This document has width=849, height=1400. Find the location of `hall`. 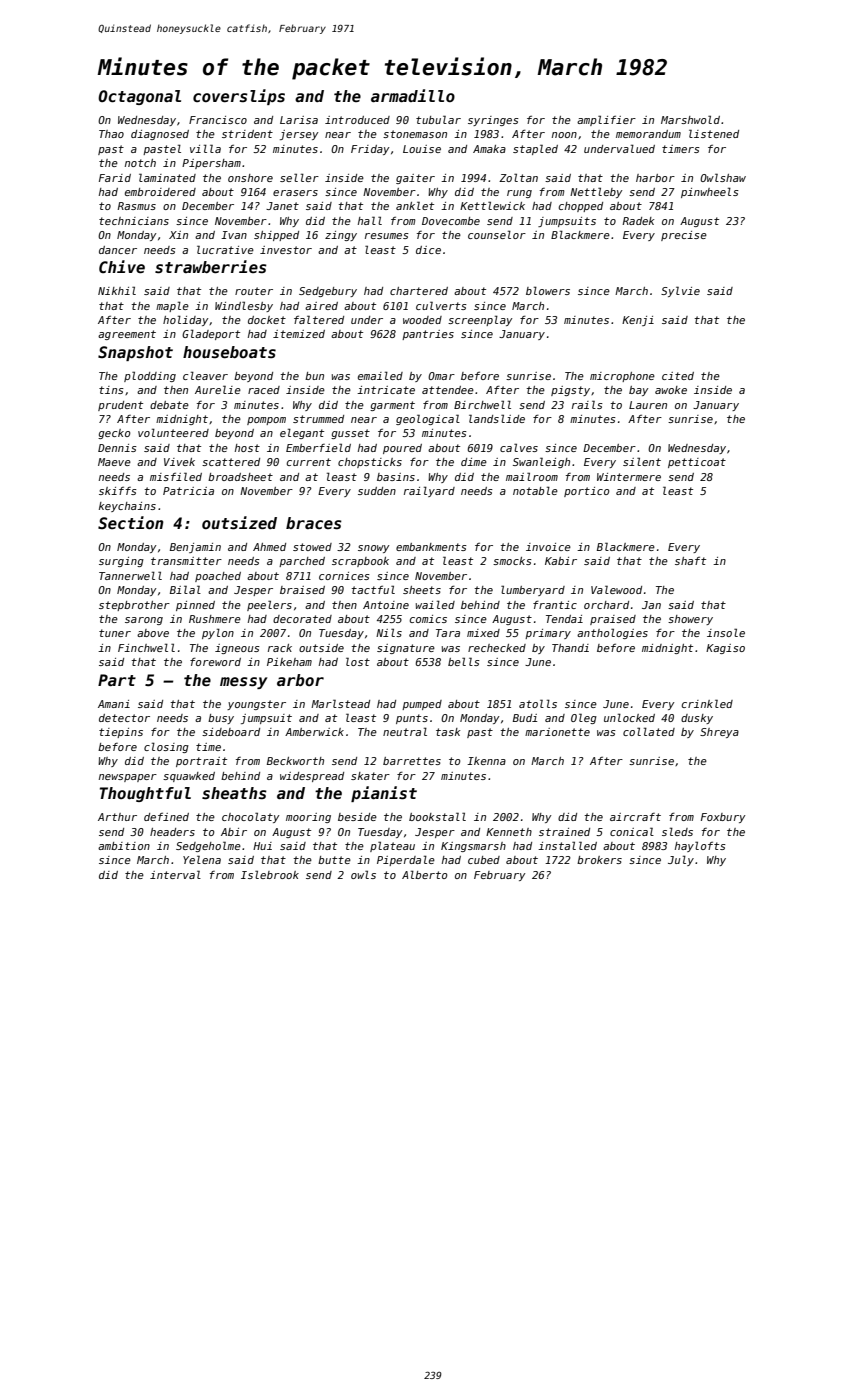

hall is located at coordinates (370, 220).
